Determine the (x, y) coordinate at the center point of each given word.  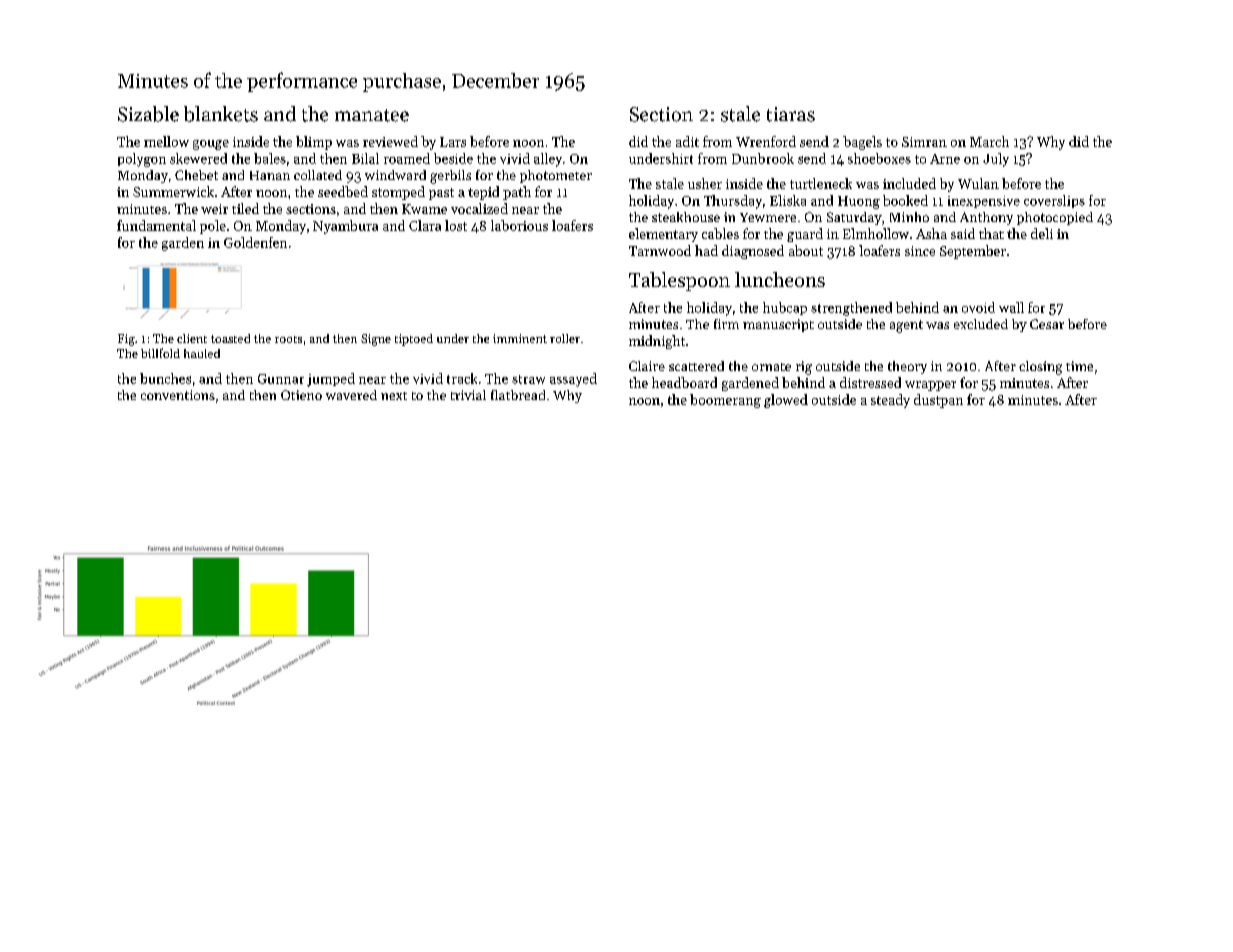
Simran (924, 142)
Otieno (301, 395)
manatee (372, 115)
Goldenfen (255, 242)
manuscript (778, 325)
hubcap (785, 308)
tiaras (791, 114)
